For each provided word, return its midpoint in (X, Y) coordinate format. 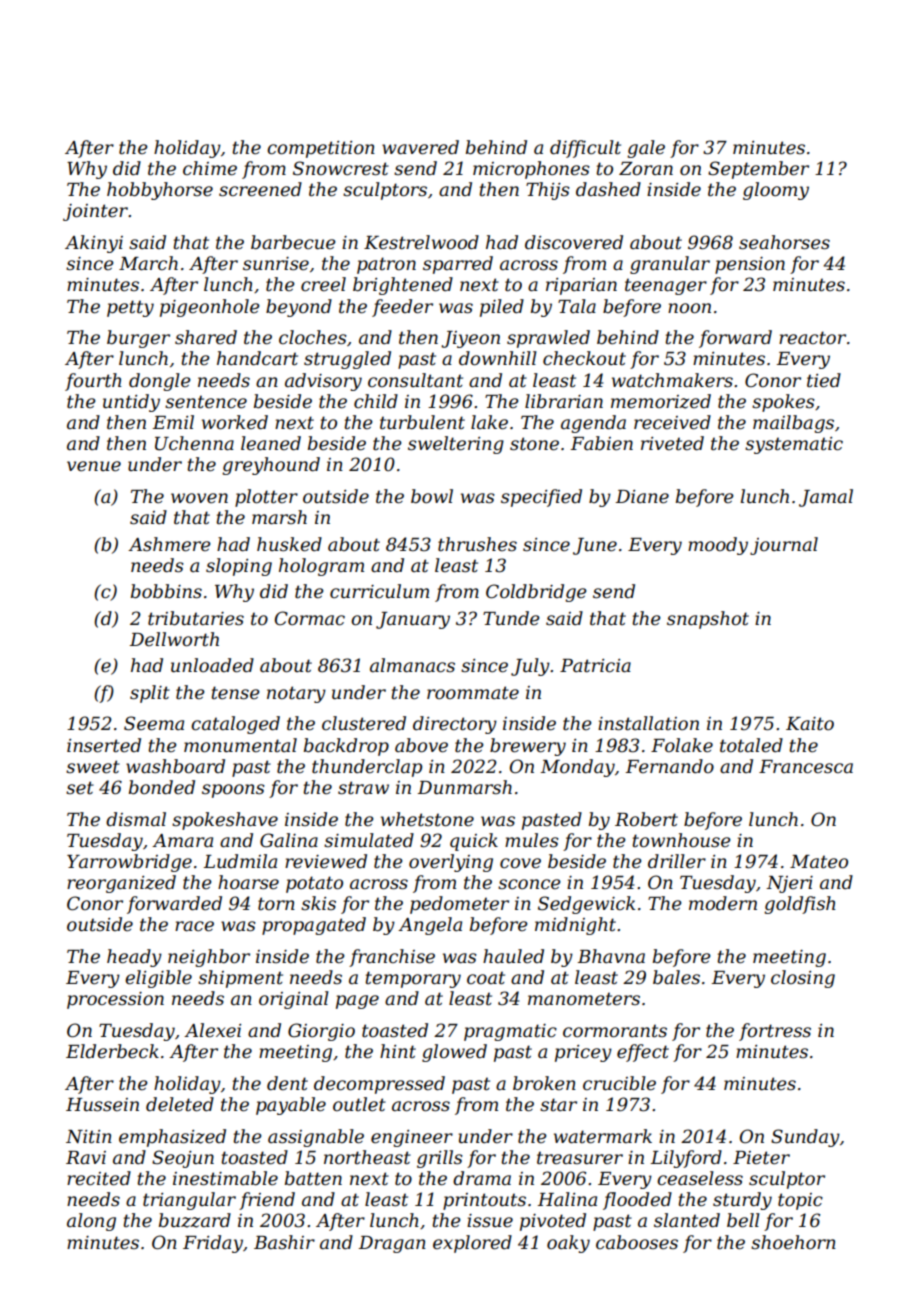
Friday (213, 1244)
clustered (364, 723)
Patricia (595, 666)
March (148, 263)
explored (472, 1244)
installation (648, 723)
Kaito (810, 724)
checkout (584, 358)
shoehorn (793, 1242)
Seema (154, 723)
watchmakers (672, 380)
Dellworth (174, 639)
